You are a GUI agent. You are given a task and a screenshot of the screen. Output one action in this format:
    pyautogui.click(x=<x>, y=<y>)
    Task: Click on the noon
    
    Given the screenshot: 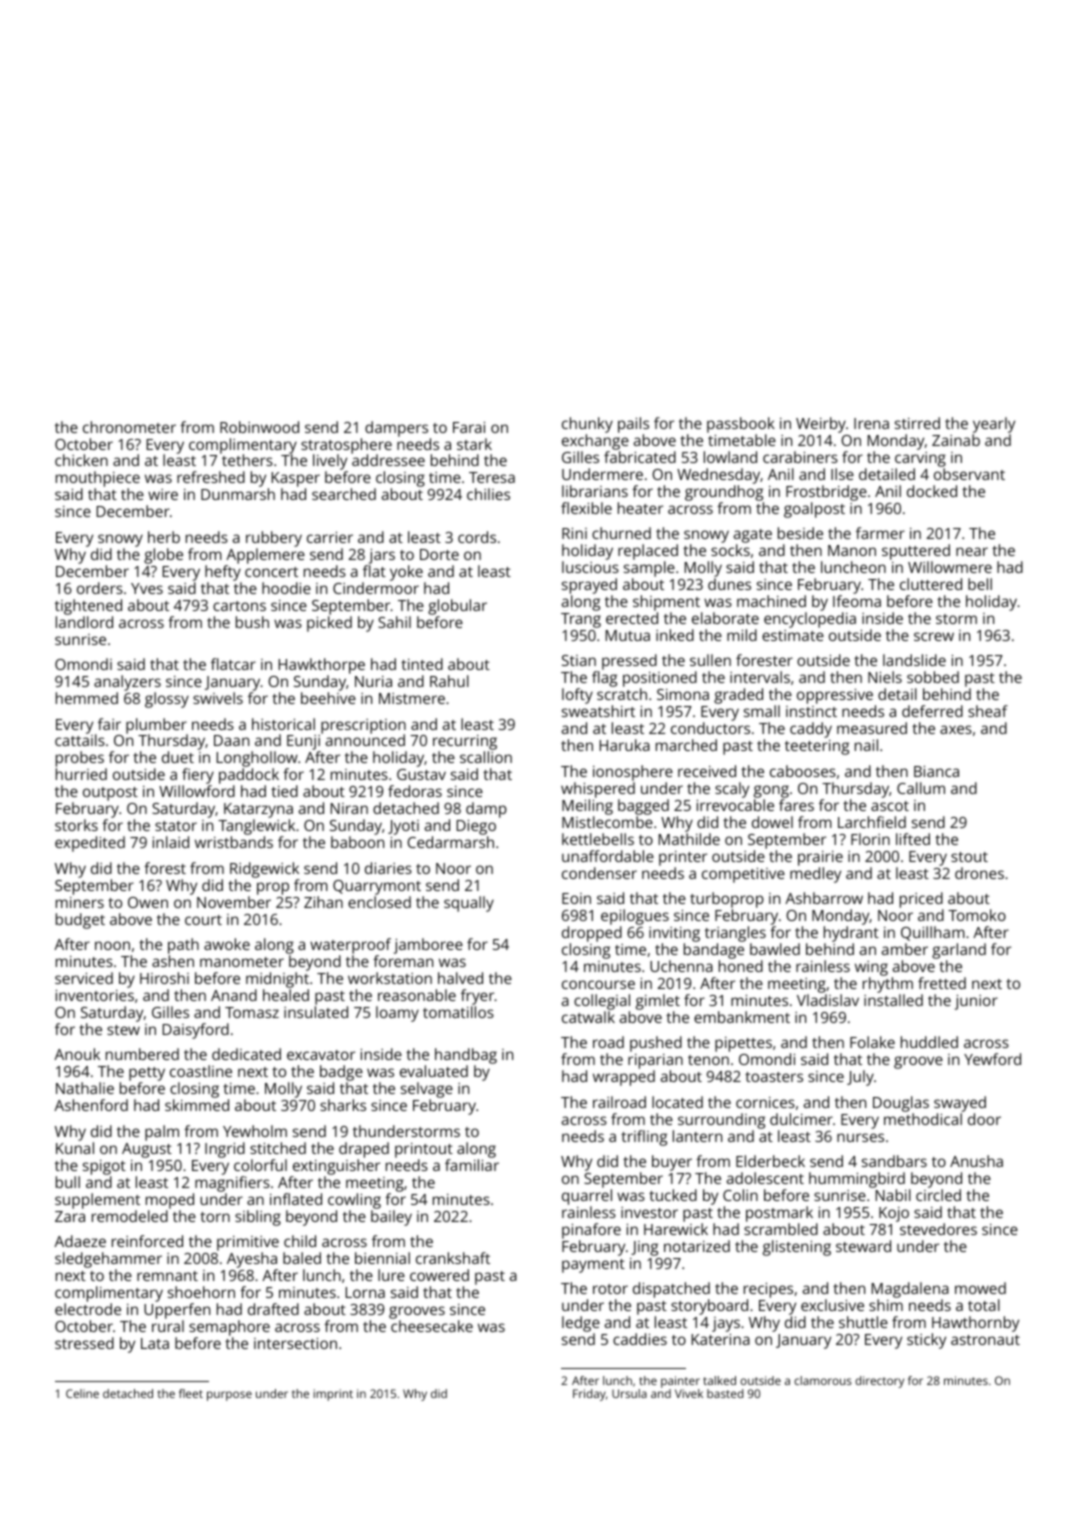 What is the action you would take?
    pyautogui.click(x=112, y=945)
